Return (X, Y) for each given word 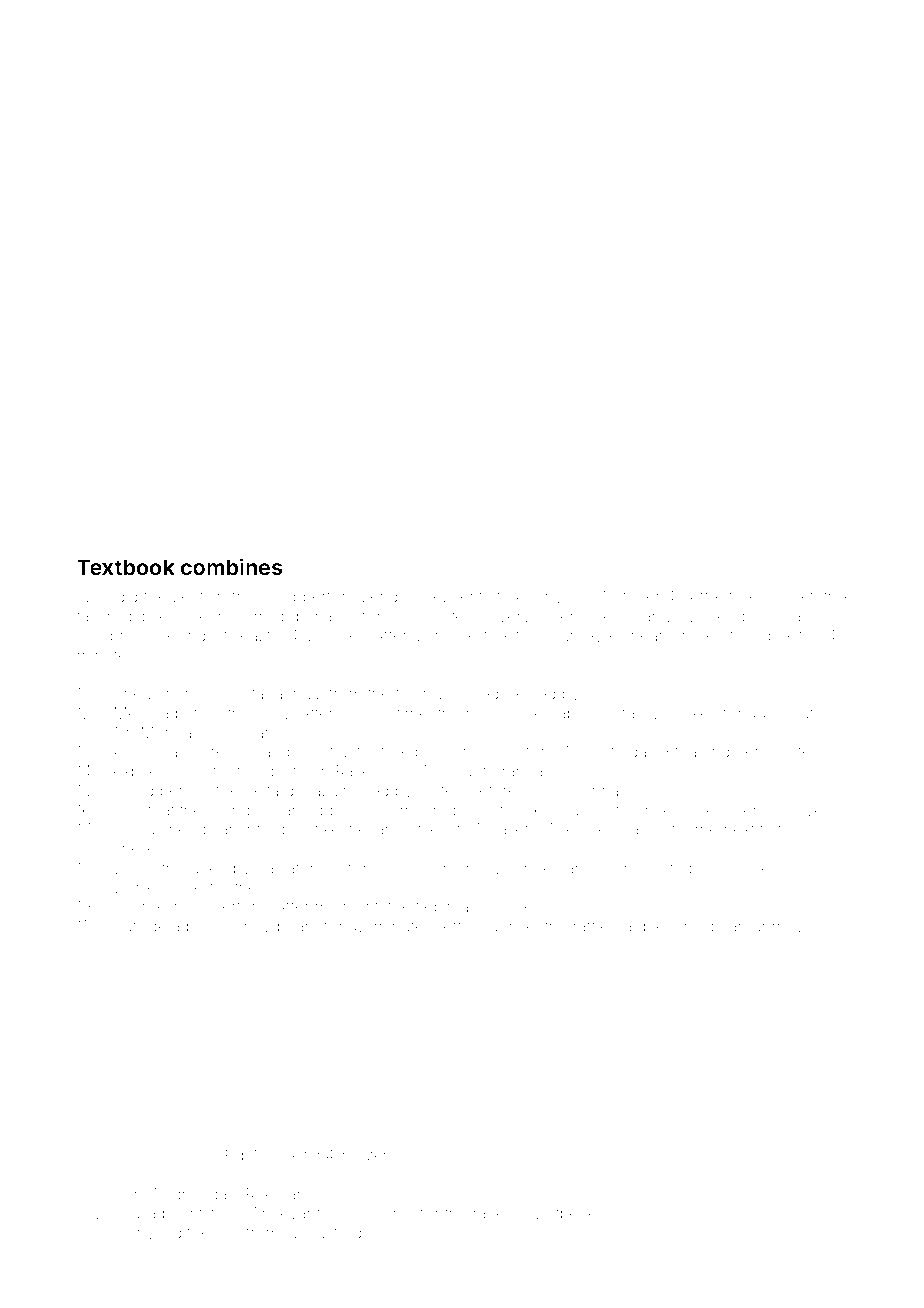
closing (365, 715)
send (379, 596)
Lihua (231, 732)
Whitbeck (561, 1213)
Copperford (313, 598)
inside (702, 926)
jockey (694, 715)
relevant (291, 1213)
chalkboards (370, 1213)
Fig (234, 1157)
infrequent (281, 830)
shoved (361, 790)
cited (803, 751)
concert (786, 597)
